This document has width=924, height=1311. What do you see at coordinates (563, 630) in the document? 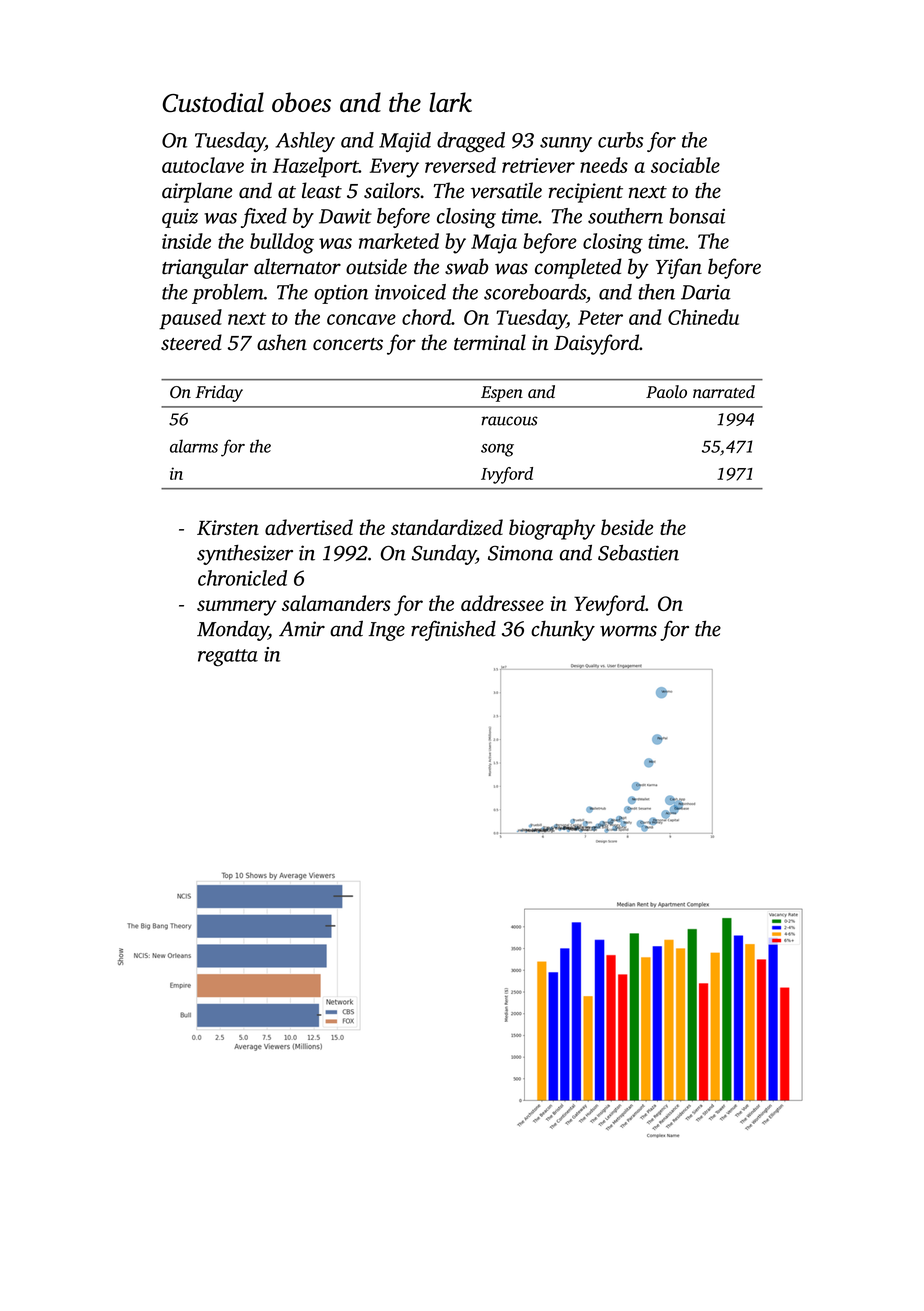
I see `chunky` at bounding box center [563, 630].
